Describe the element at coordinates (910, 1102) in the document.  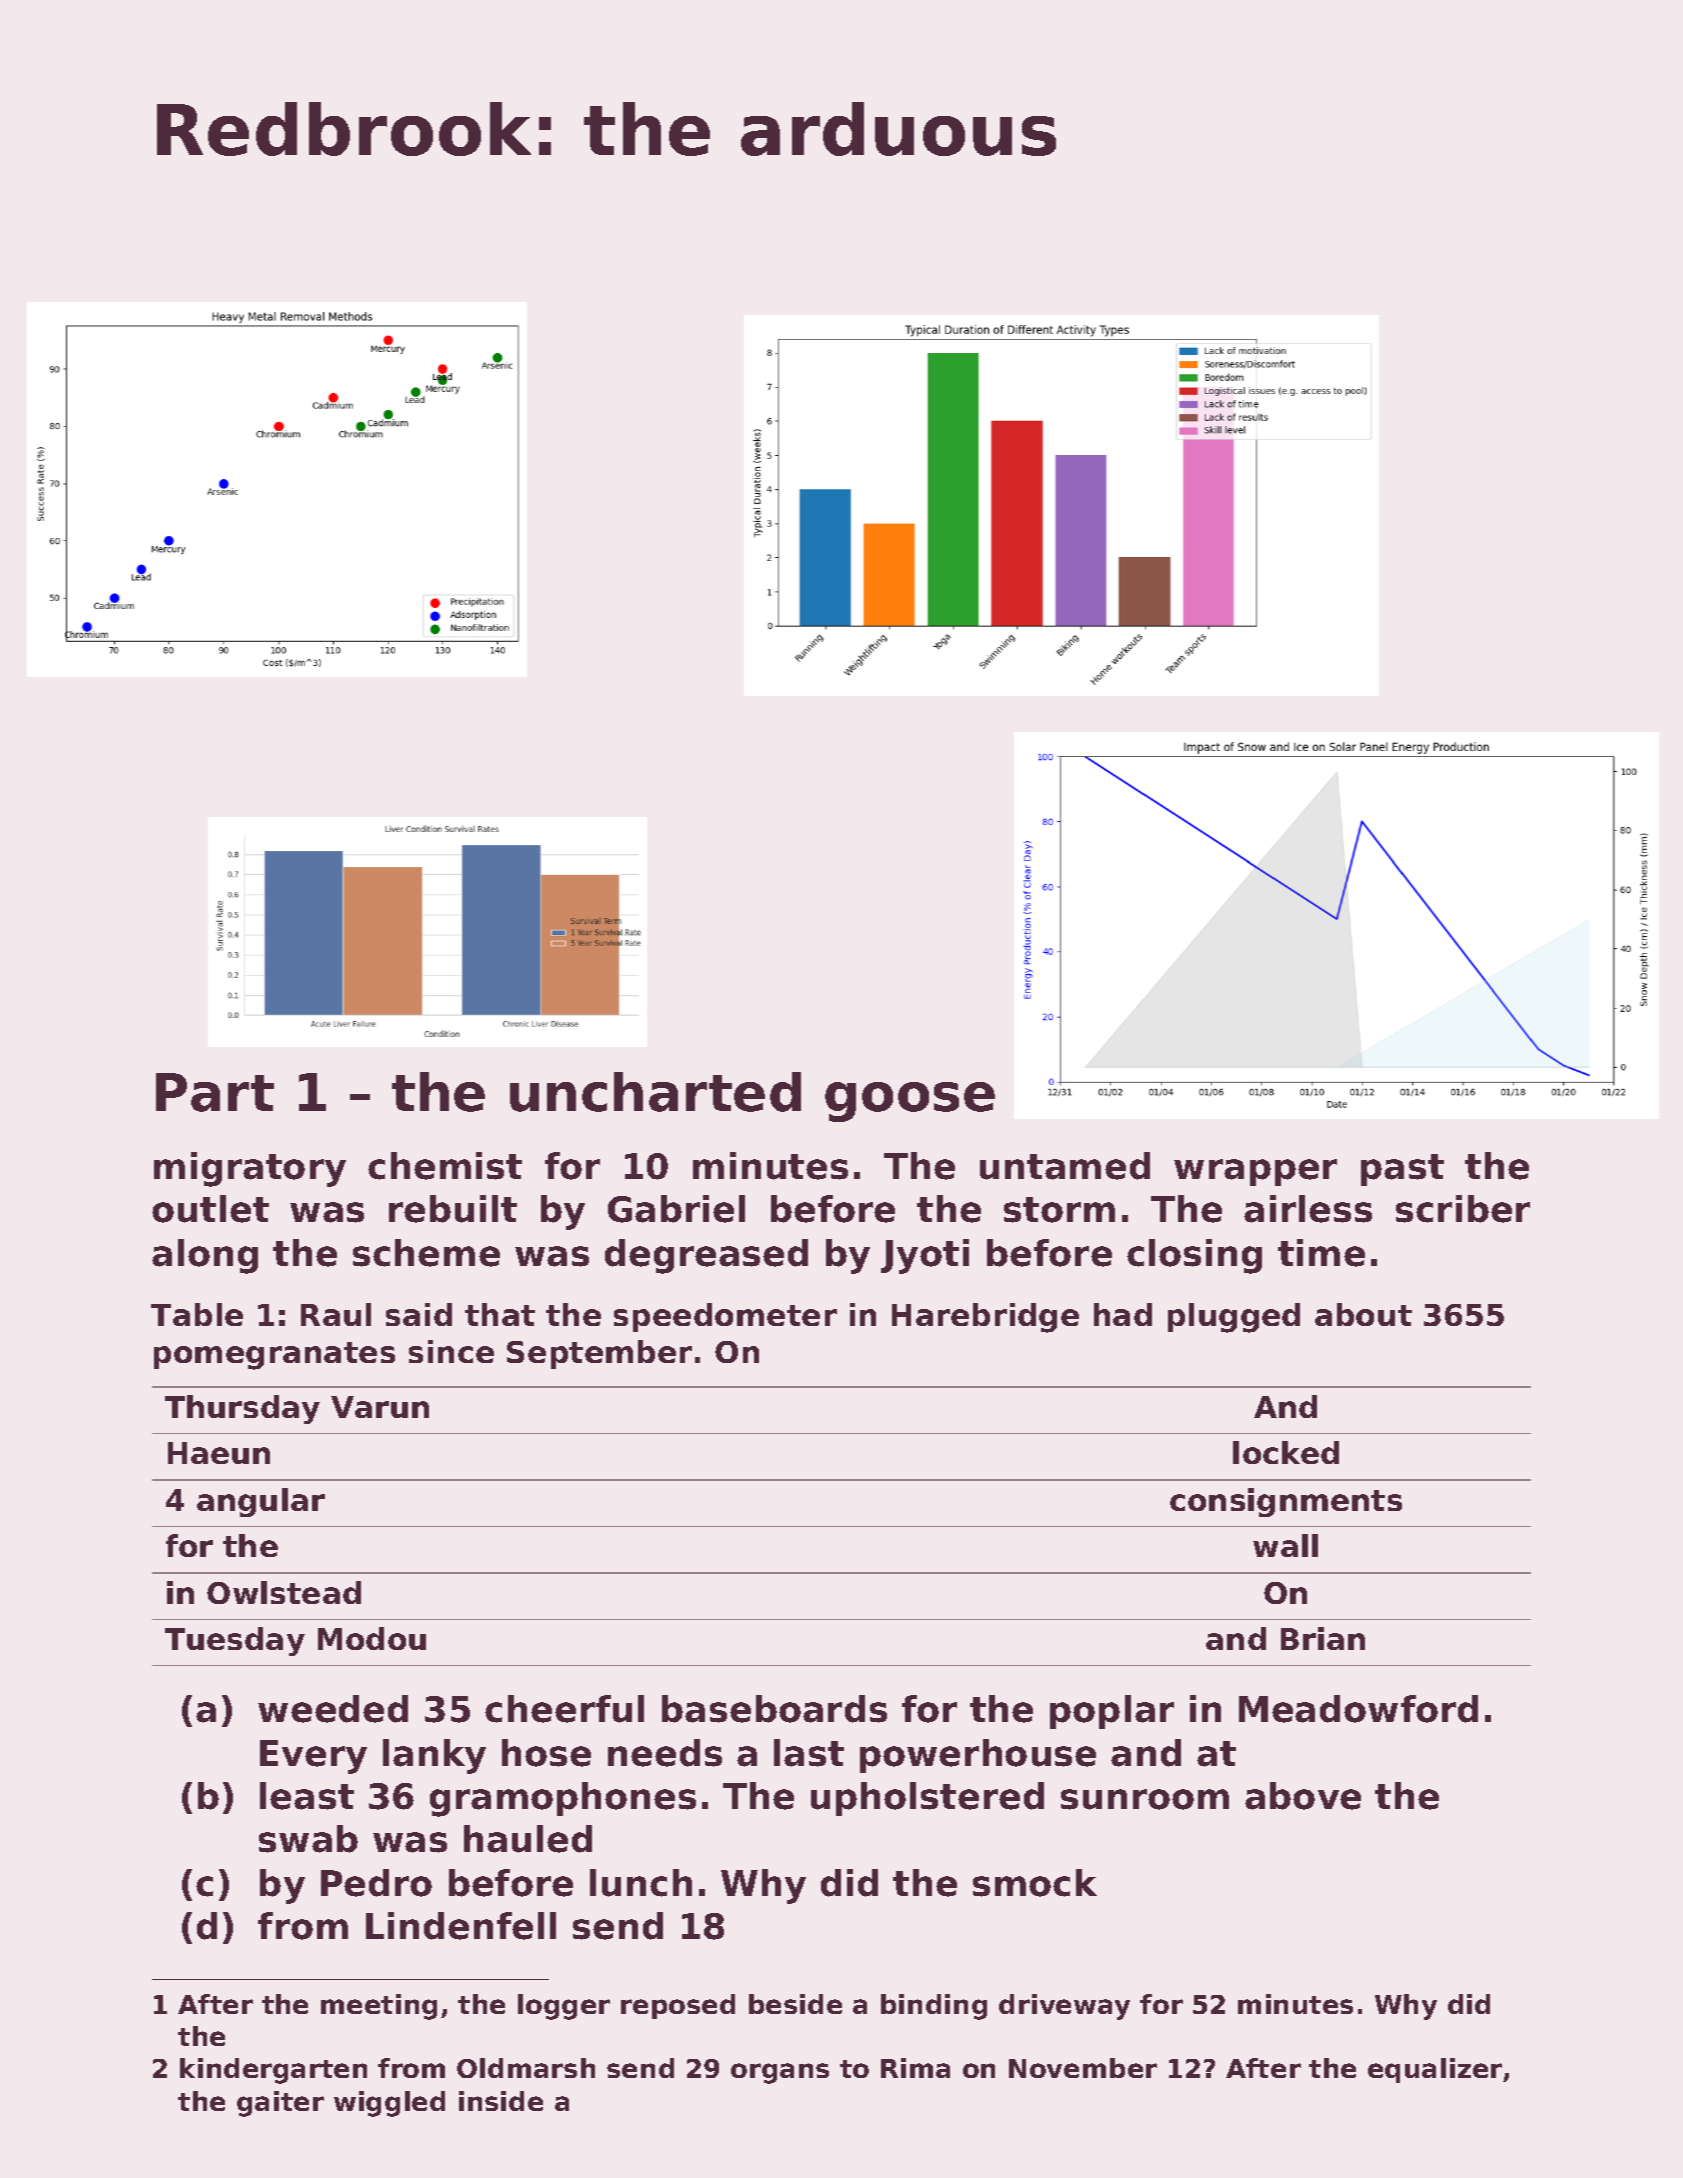
I see `goose` at that location.
